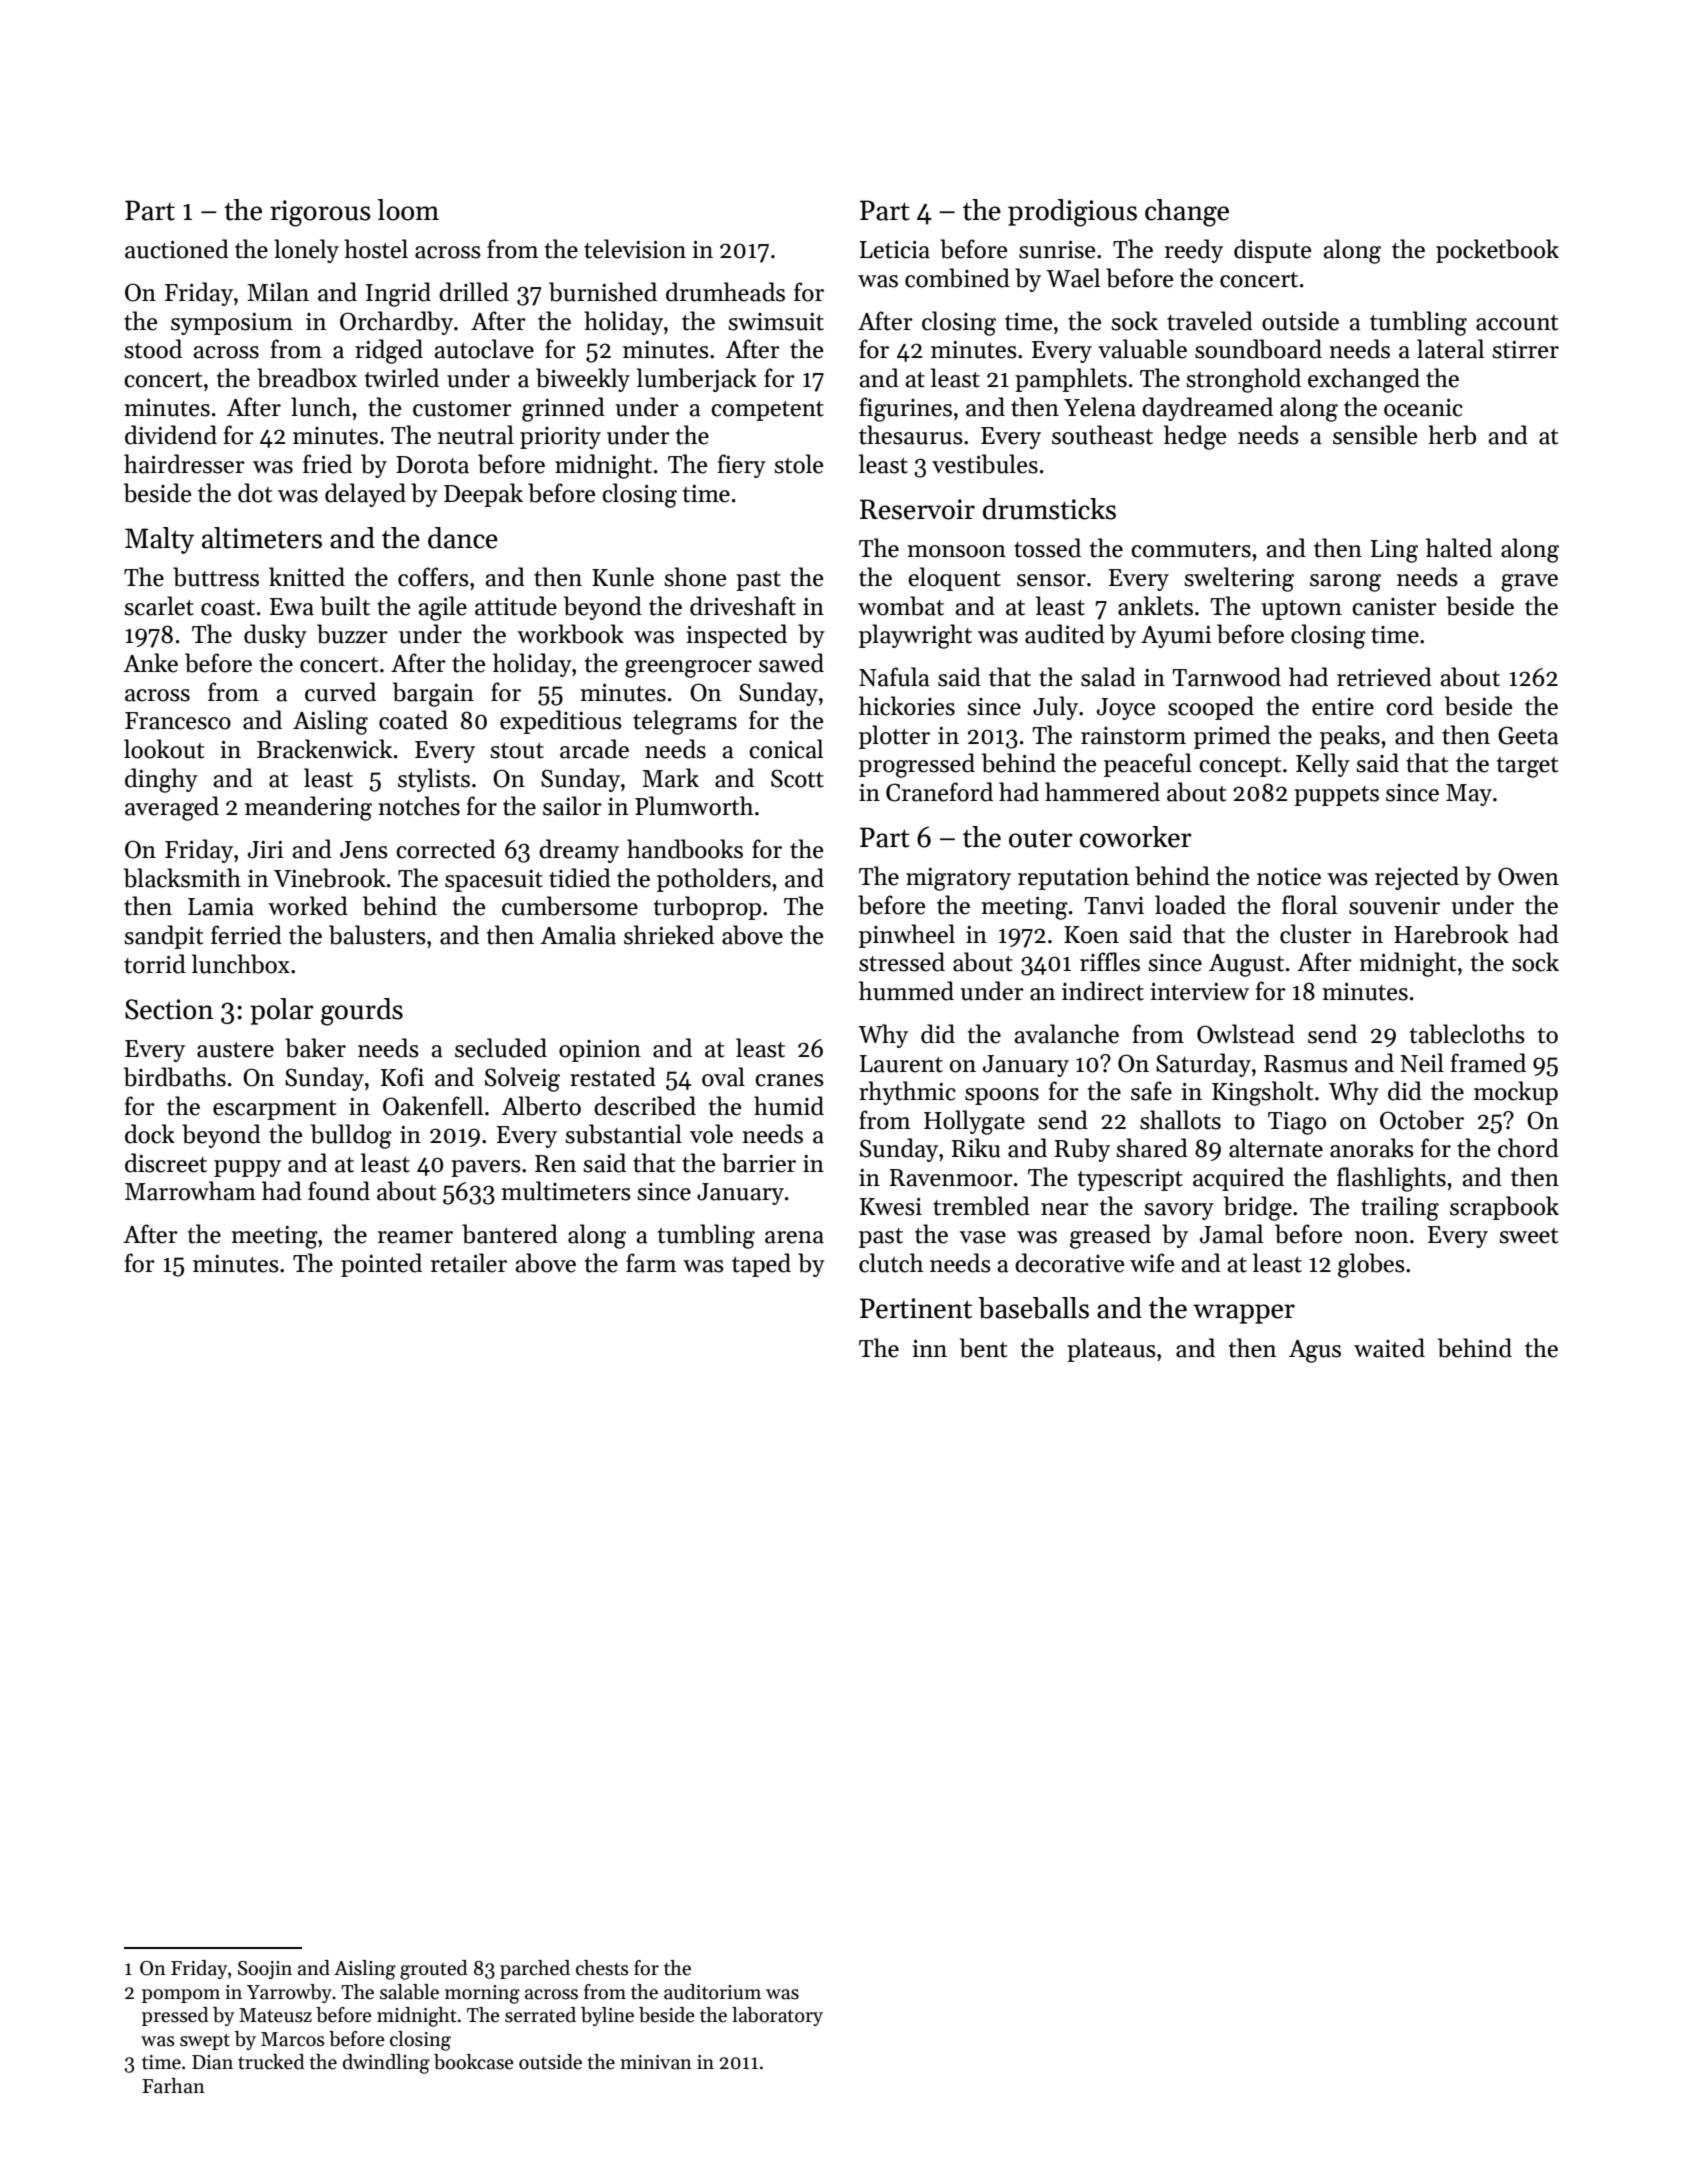 Image resolution: width=1683 pixels, height=2178 pixels. Describe the element at coordinates (173, 2086) in the screenshot. I see `Farhan` at that location.
